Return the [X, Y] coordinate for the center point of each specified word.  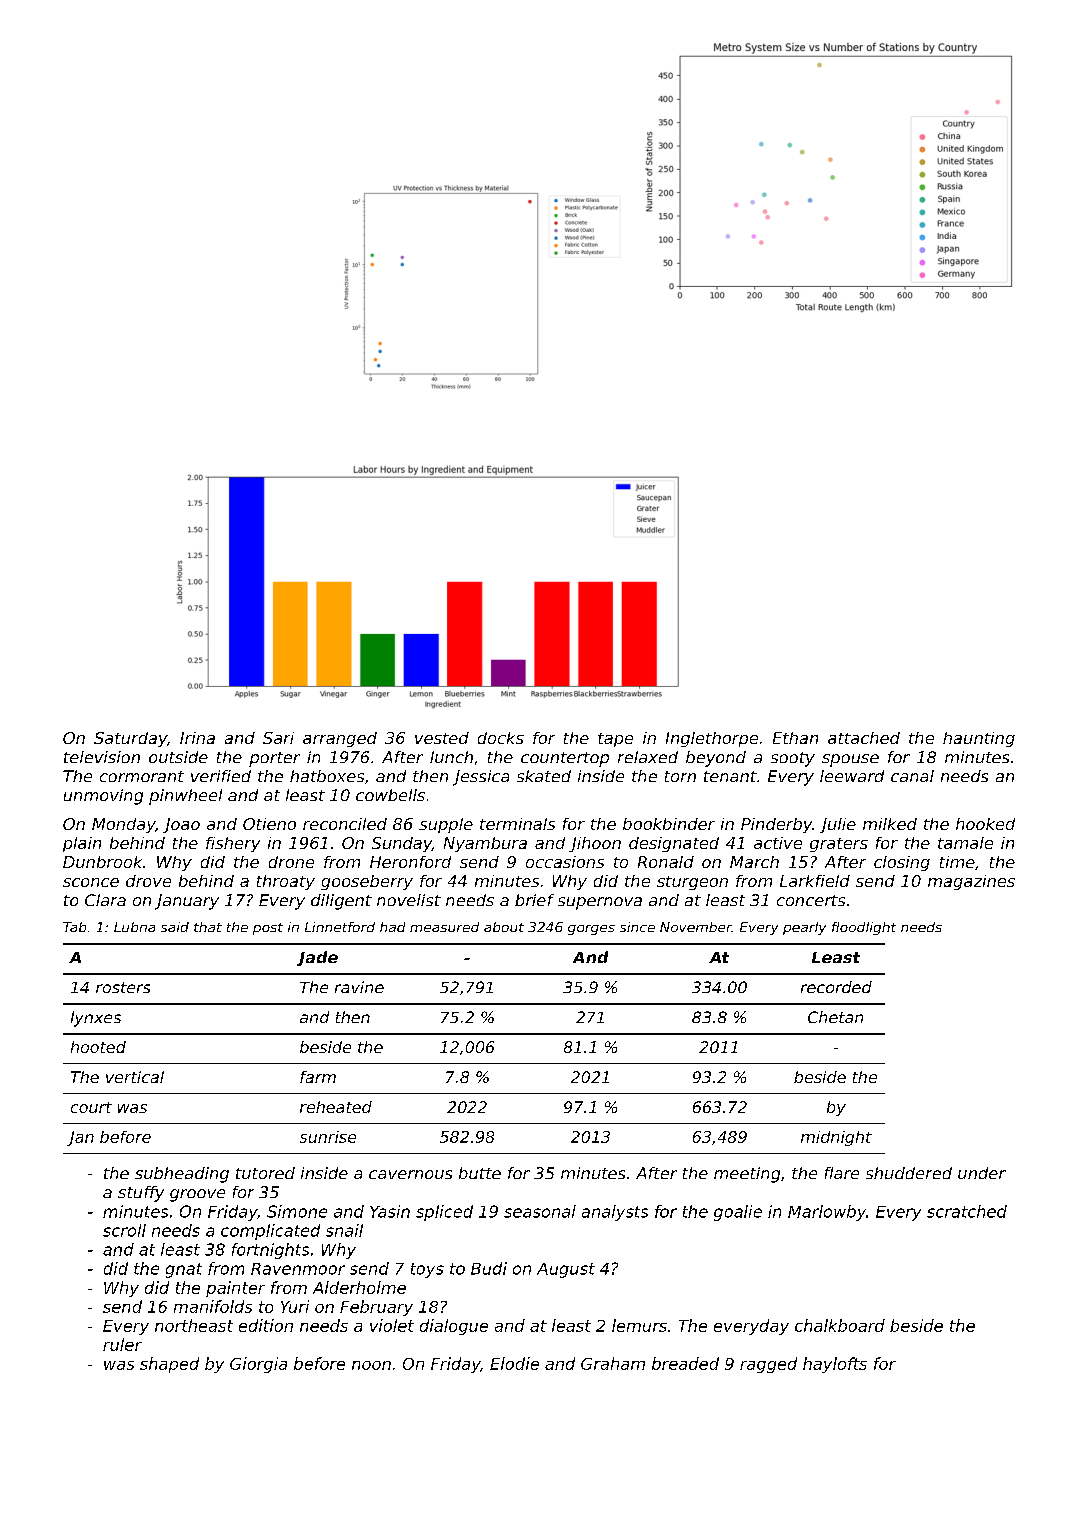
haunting [979, 739]
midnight [836, 1138]
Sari [278, 738]
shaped [169, 1365]
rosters [123, 987]
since [637, 927]
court [91, 1107]
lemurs [639, 1325]
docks [501, 738]
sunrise [328, 1137]
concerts [811, 900]
